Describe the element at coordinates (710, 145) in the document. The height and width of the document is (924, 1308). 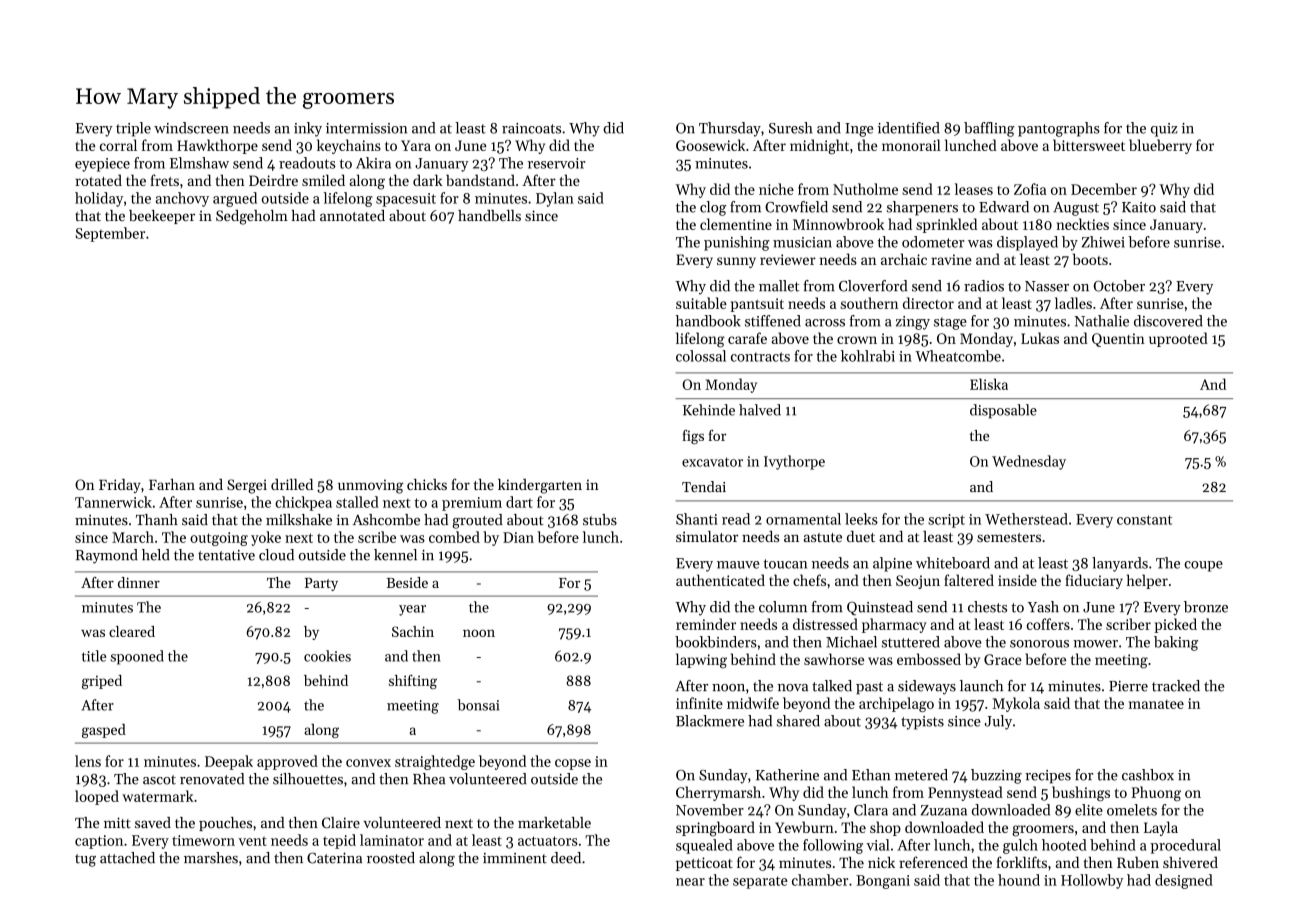
I see `Goosewick` at that location.
